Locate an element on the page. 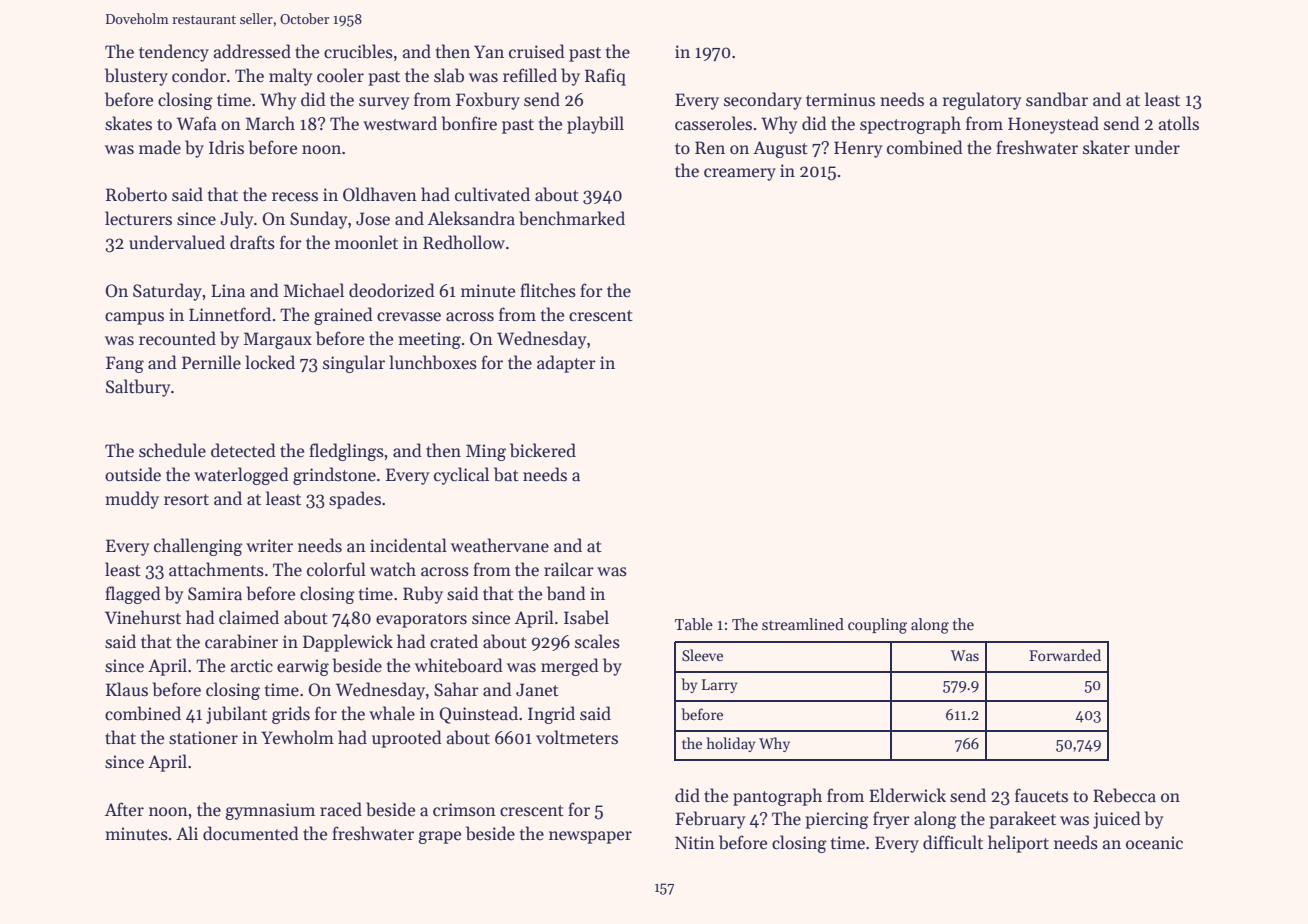 The height and width of the document is (924, 1308). Linnetford is located at coordinates (230, 314).
